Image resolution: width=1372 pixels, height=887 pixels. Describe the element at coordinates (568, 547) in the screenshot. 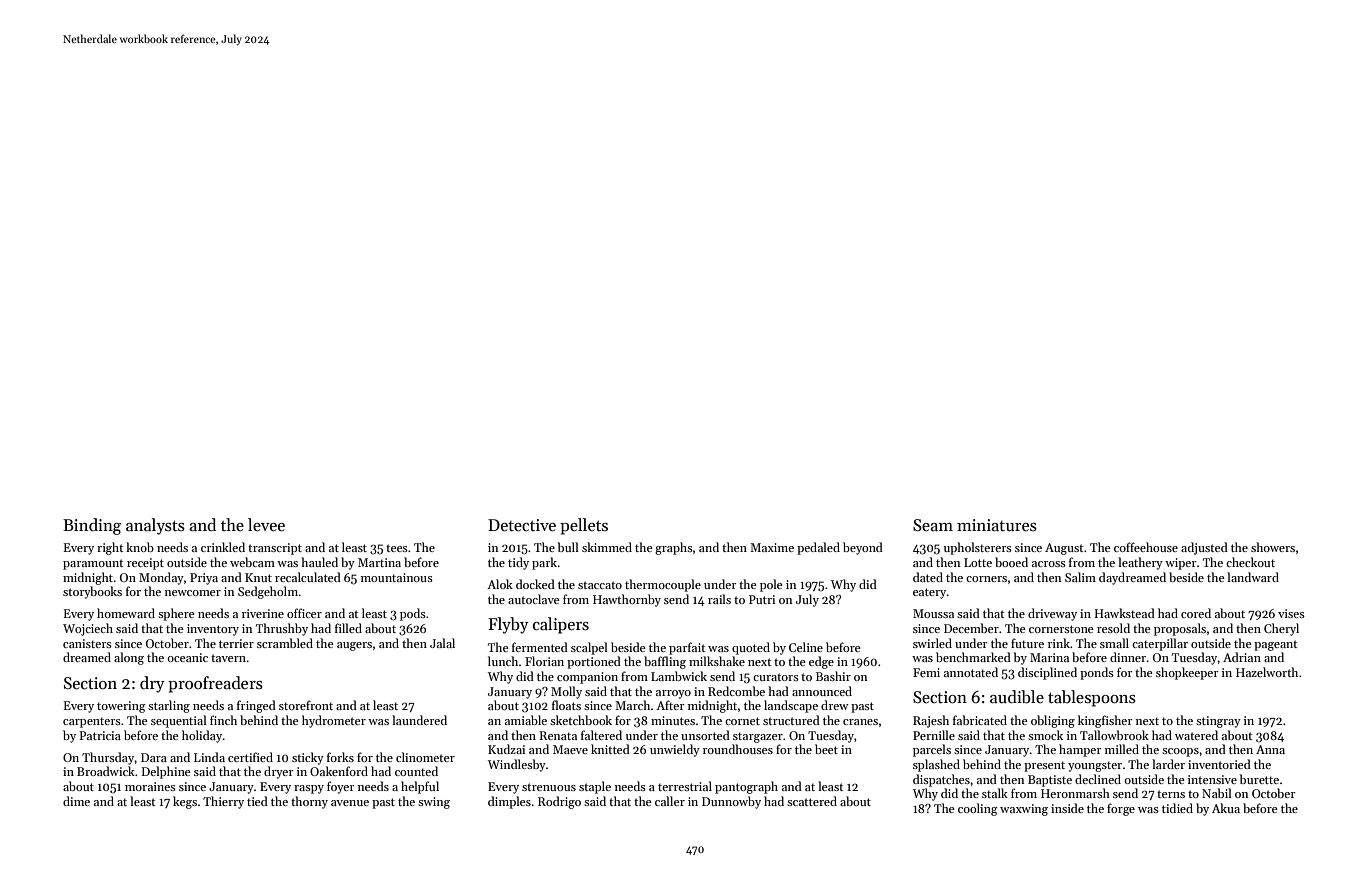

I see `bull` at that location.
